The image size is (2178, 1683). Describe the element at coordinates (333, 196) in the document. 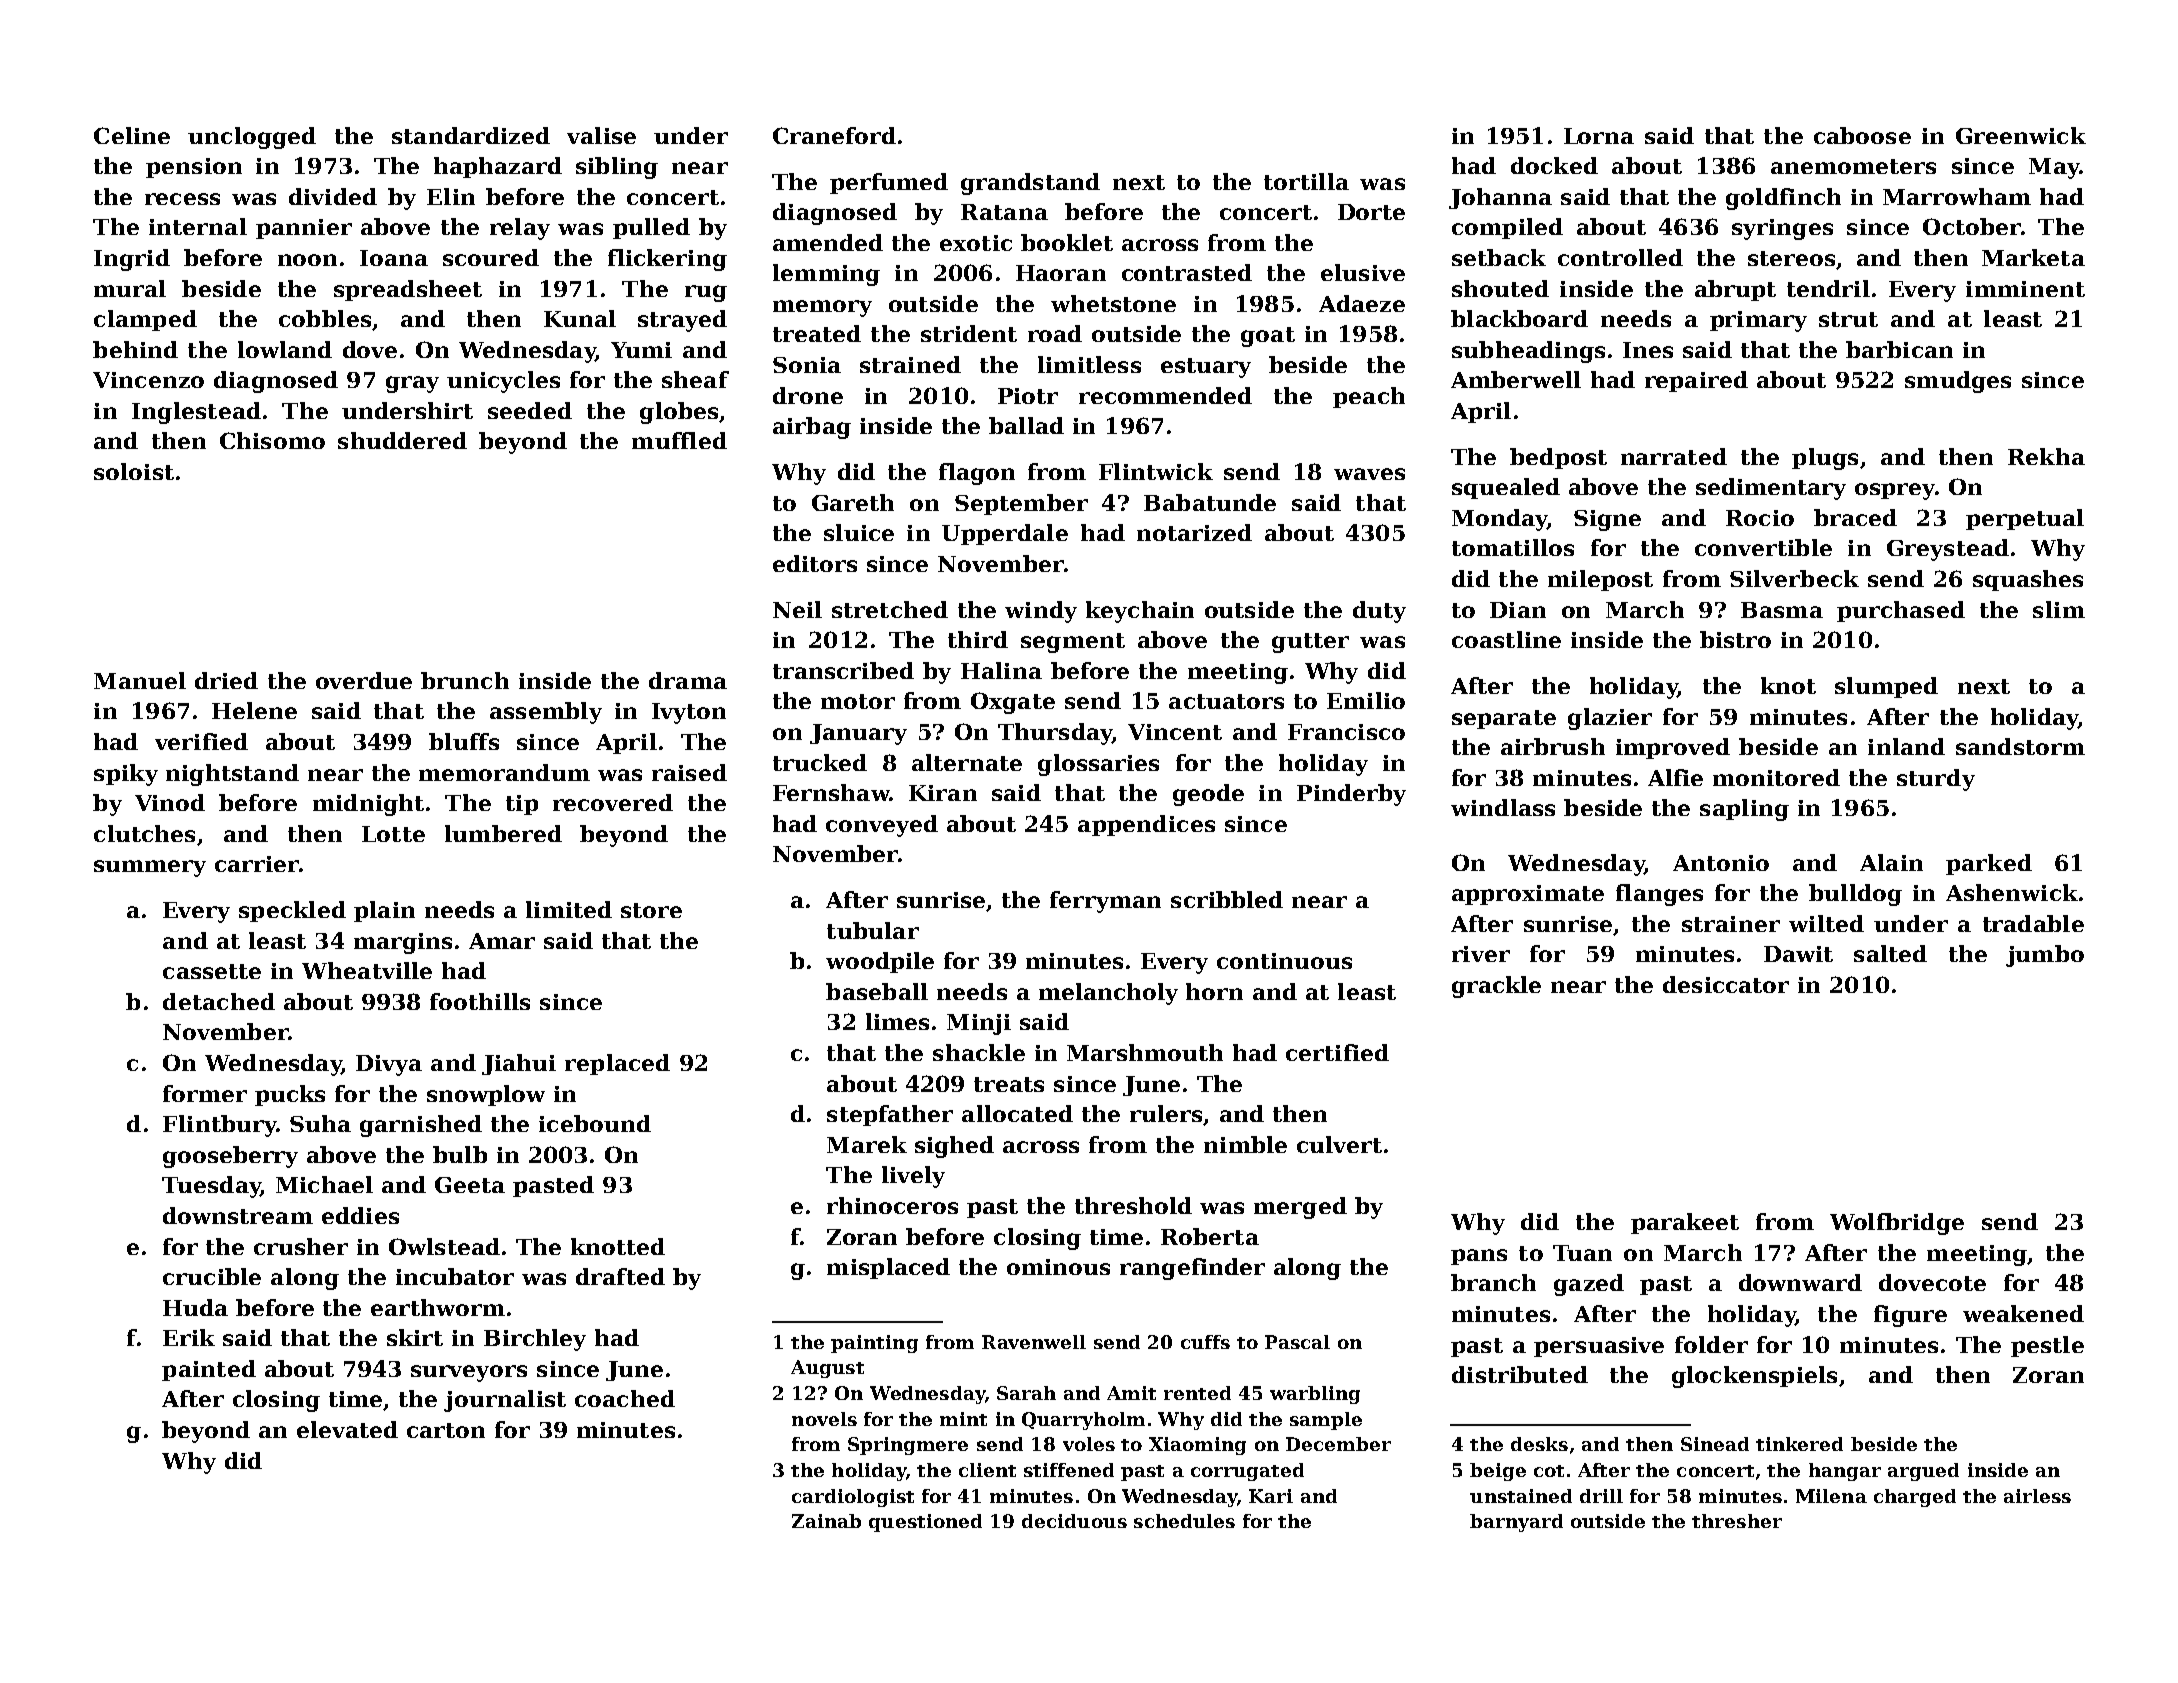

I see `divided` at that location.
